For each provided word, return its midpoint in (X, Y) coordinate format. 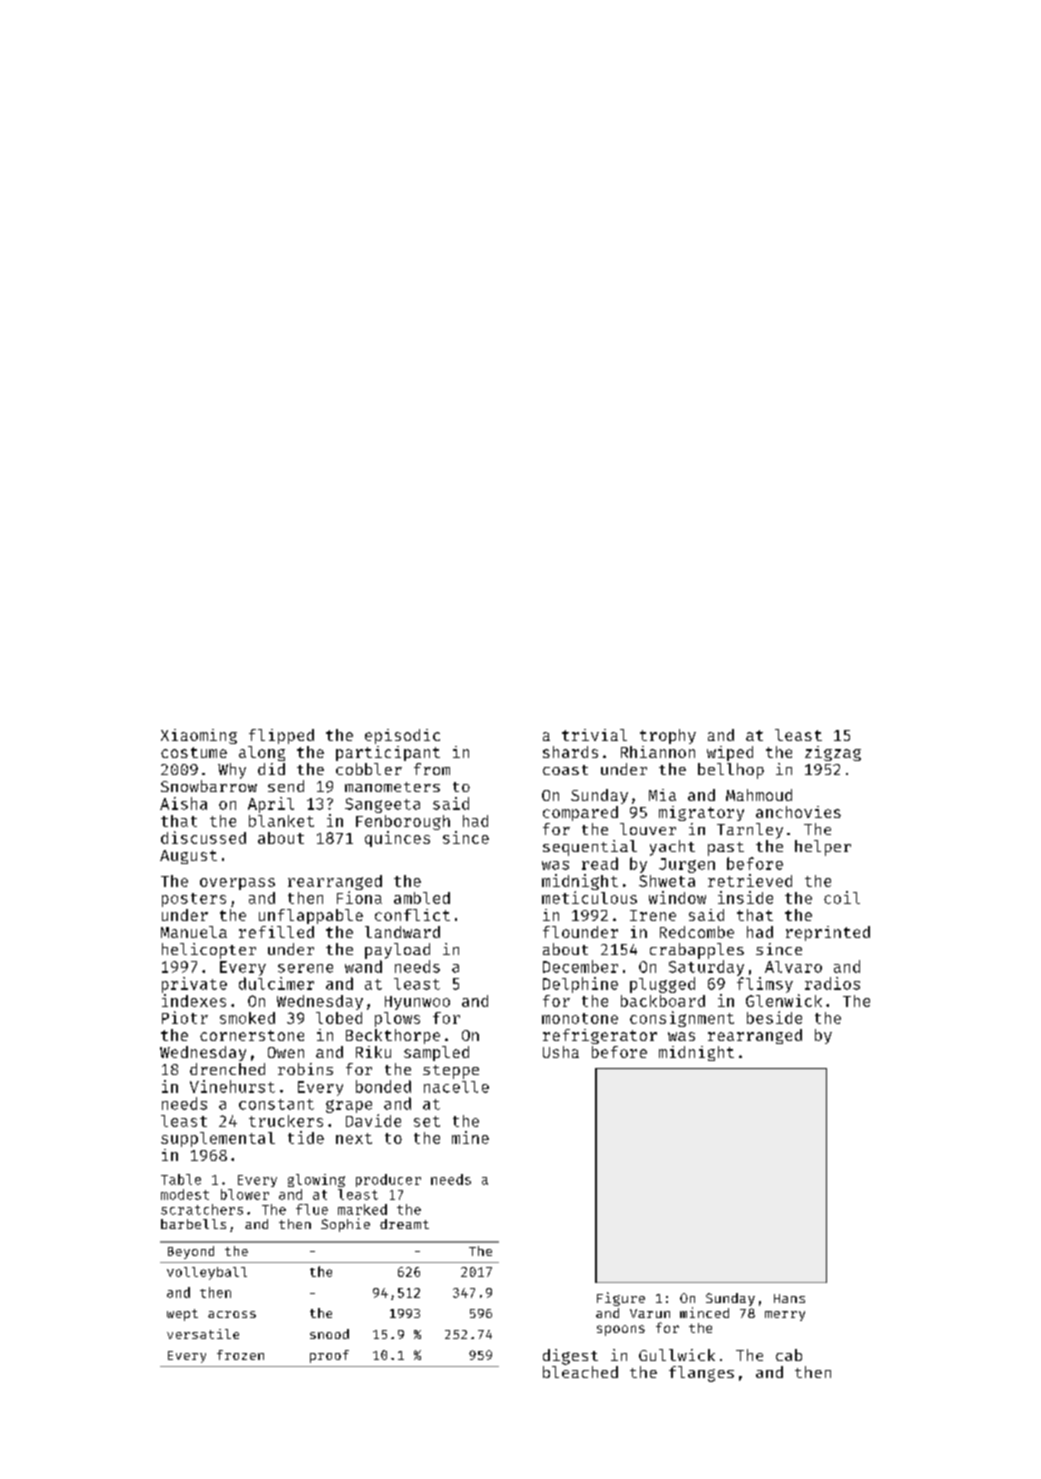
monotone (580, 1018)
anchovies (798, 812)
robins (305, 1069)
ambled (422, 898)
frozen (240, 1355)
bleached (580, 1372)
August (188, 857)
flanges (701, 1374)
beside (774, 1017)
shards (570, 752)
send (286, 786)
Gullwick (677, 1355)
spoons (621, 1330)
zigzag (833, 753)
